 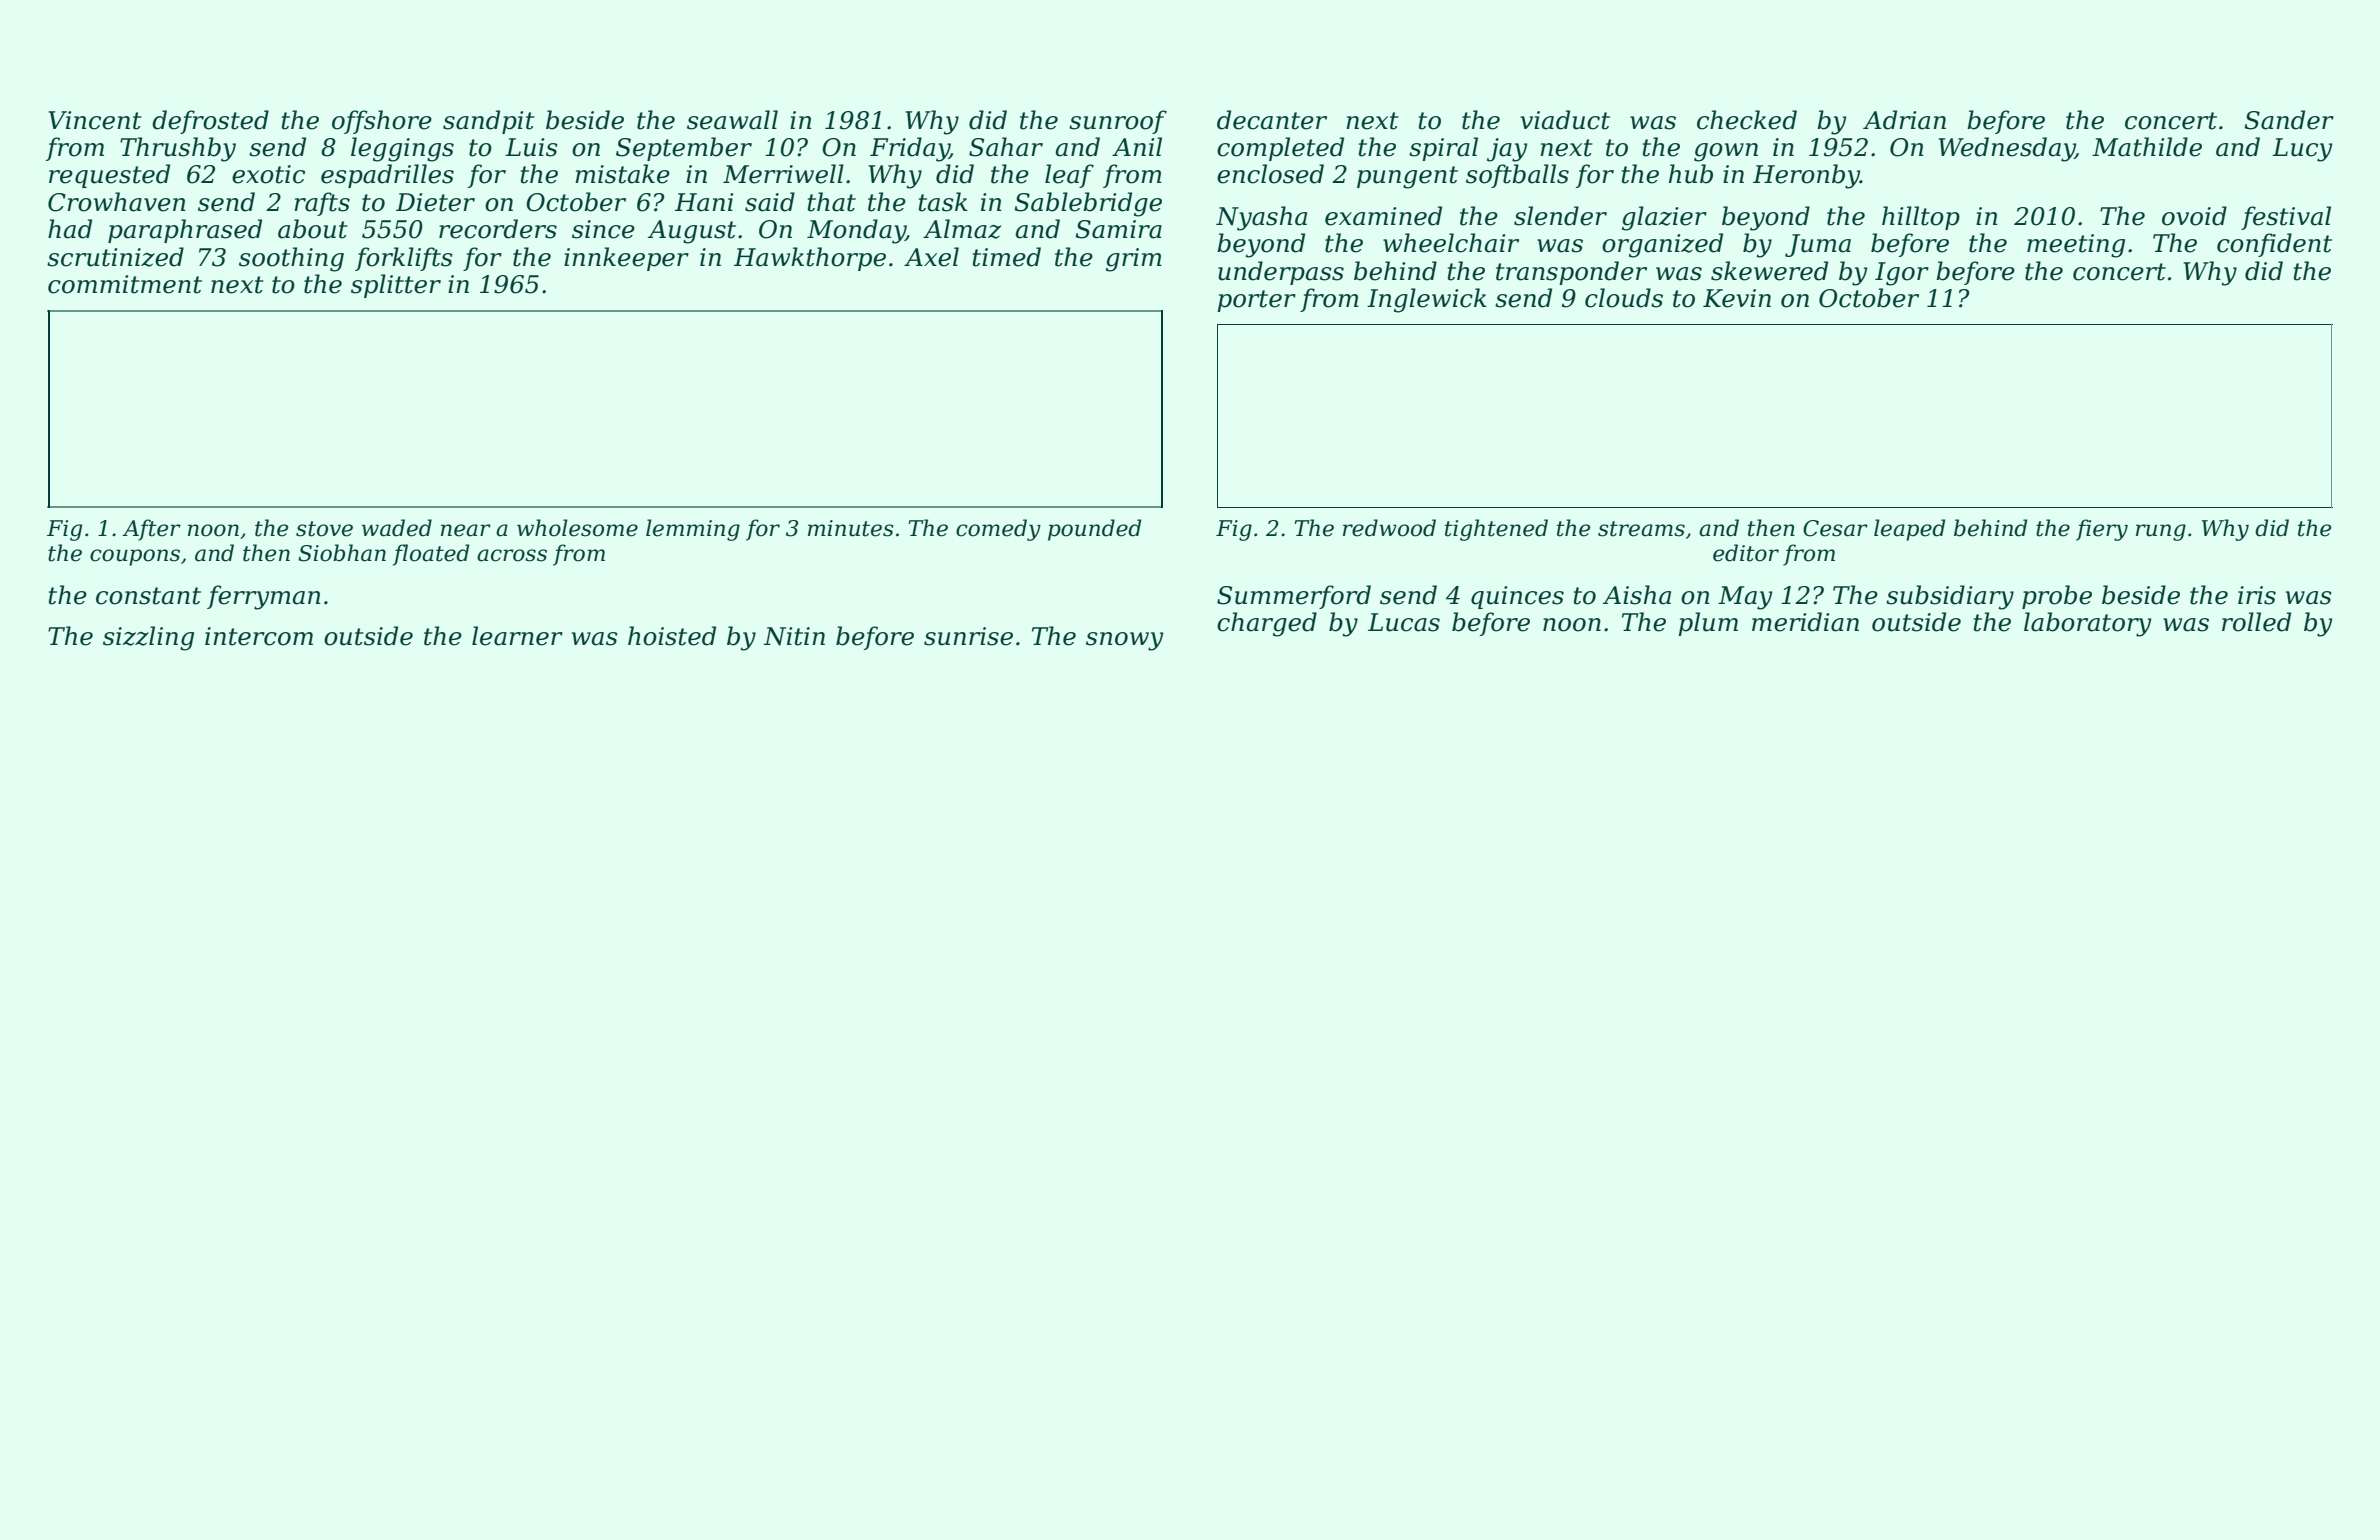 What do you see at coordinates (2274, 245) in the screenshot?
I see `confident` at bounding box center [2274, 245].
